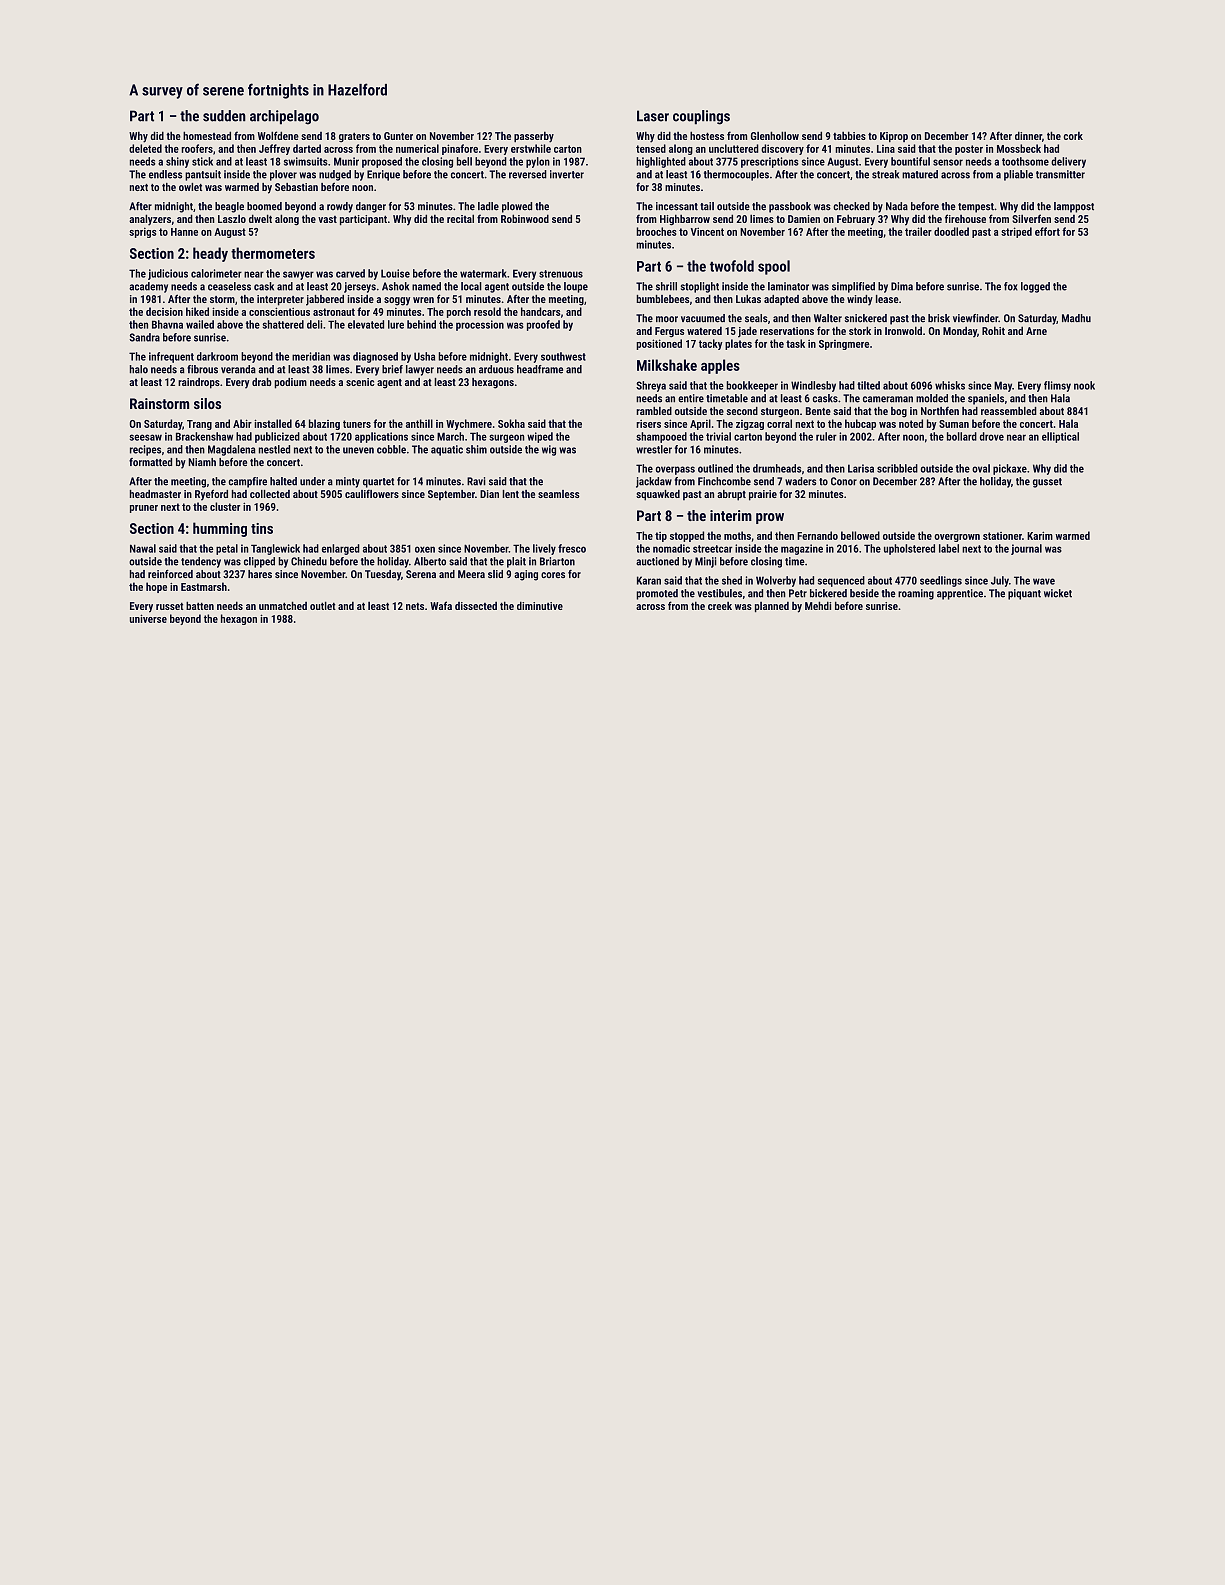  What do you see at coordinates (802, 549) in the screenshot?
I see `magazine` at bounding box center [802, 549].
